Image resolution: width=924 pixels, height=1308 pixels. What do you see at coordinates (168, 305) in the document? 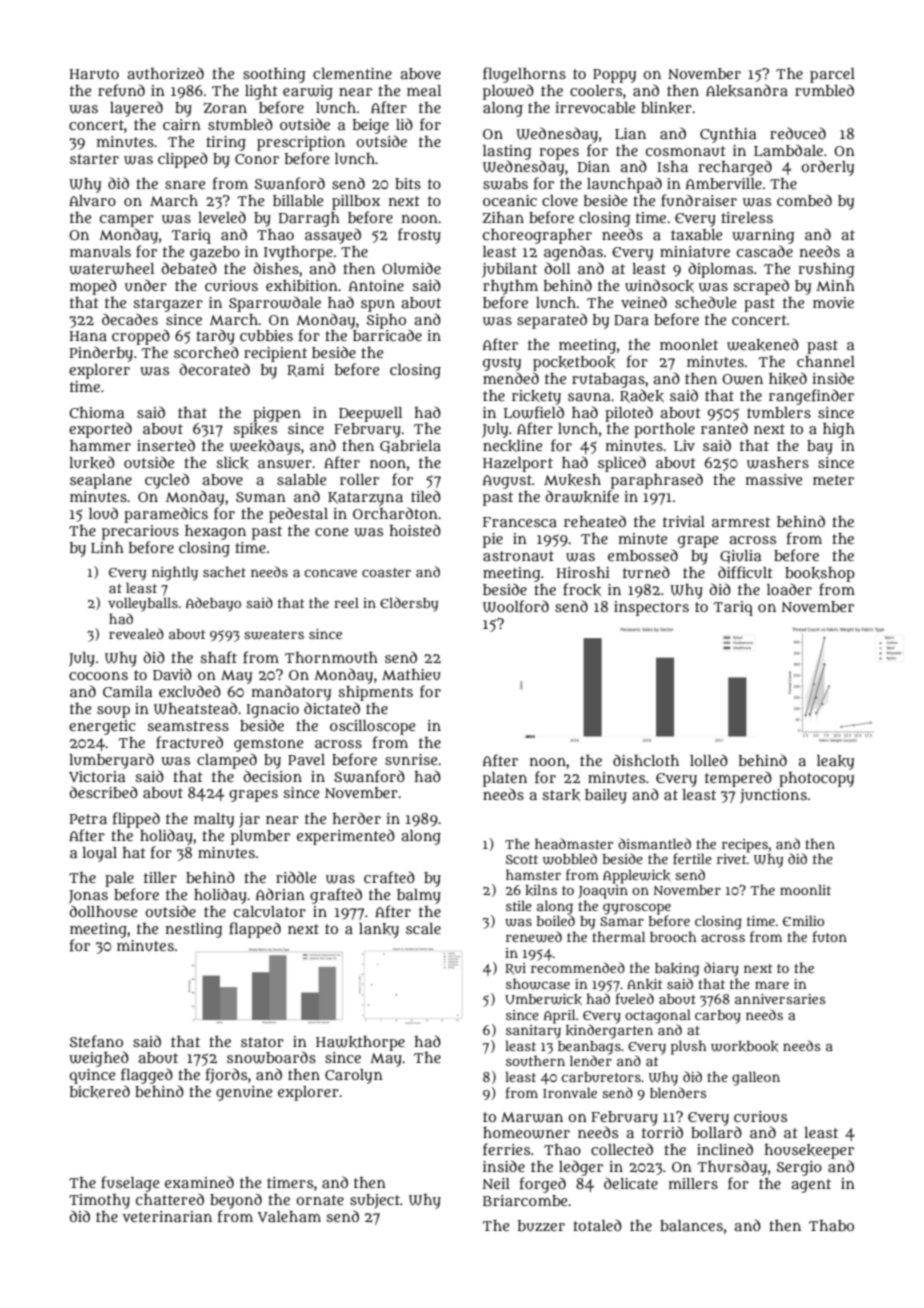
I see `stargazer` at bounding box center [168, 305].
